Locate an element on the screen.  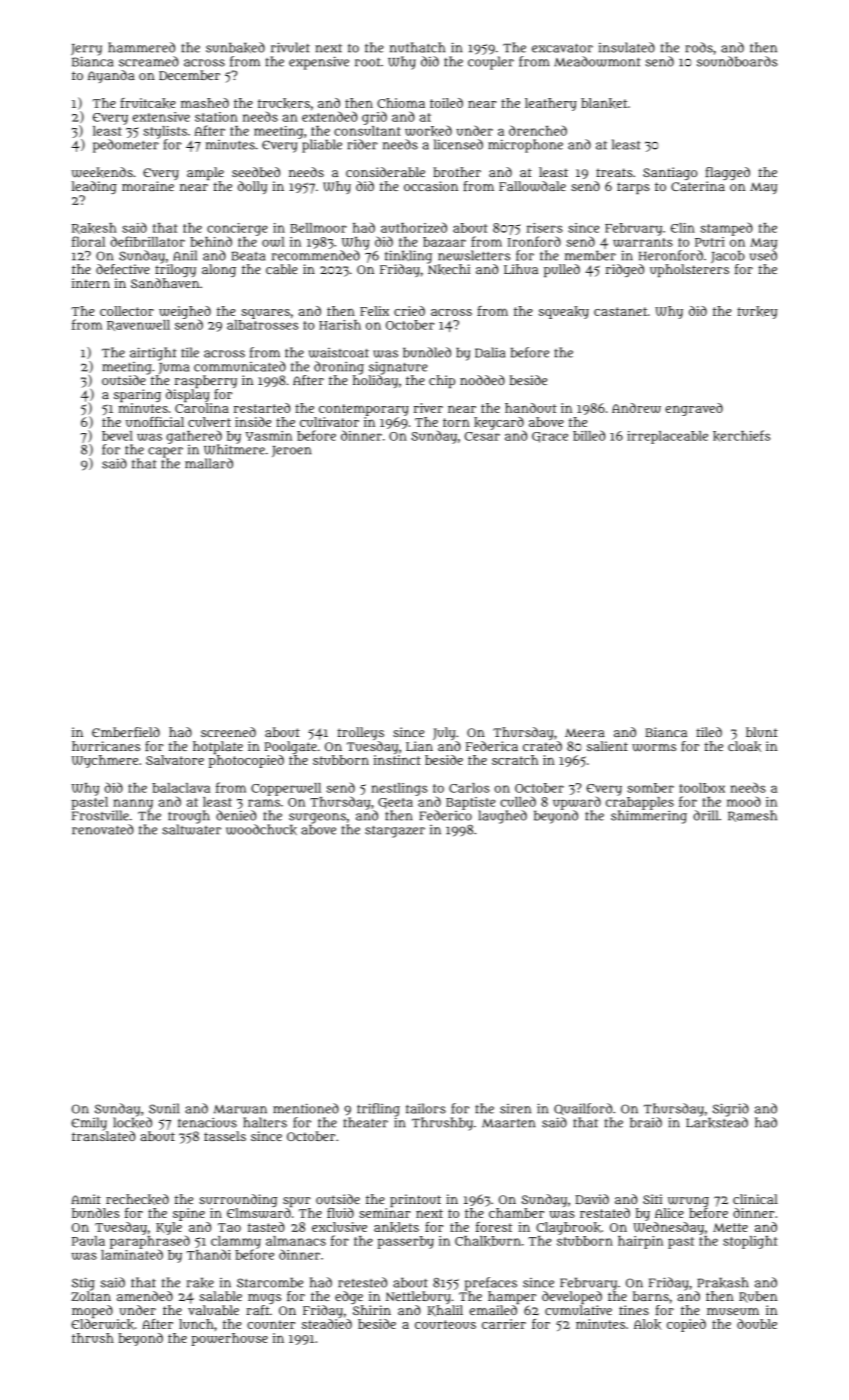
Jeroen is located at coordinates (291, 451).
